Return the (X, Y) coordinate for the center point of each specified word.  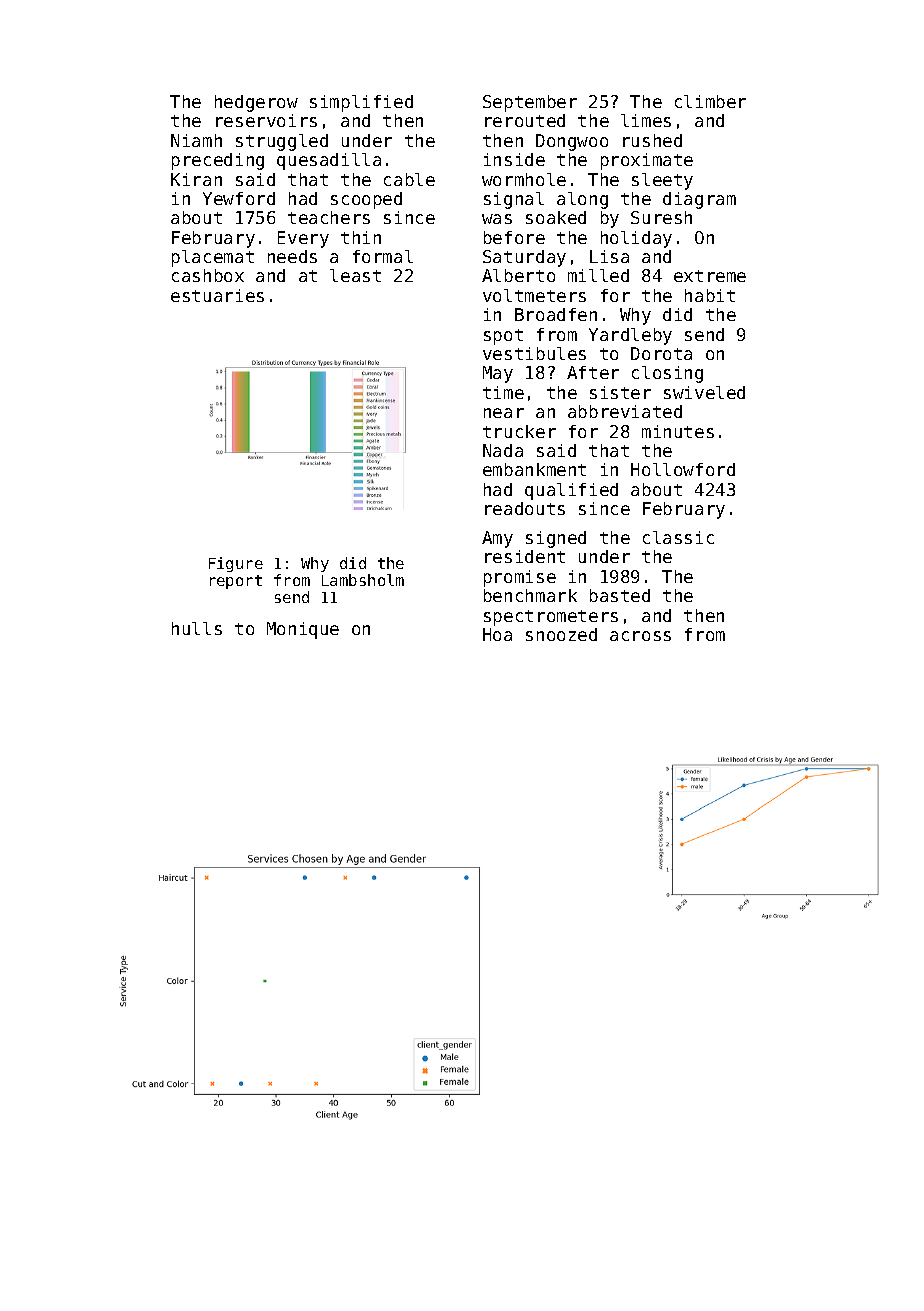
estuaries (217, 295)
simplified (361, 103)
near (504, 413)
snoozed (561, 634)
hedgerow (256, 103)
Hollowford (683, 469)
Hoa (497, 634)
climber (710, 101)
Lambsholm (363, 580)
